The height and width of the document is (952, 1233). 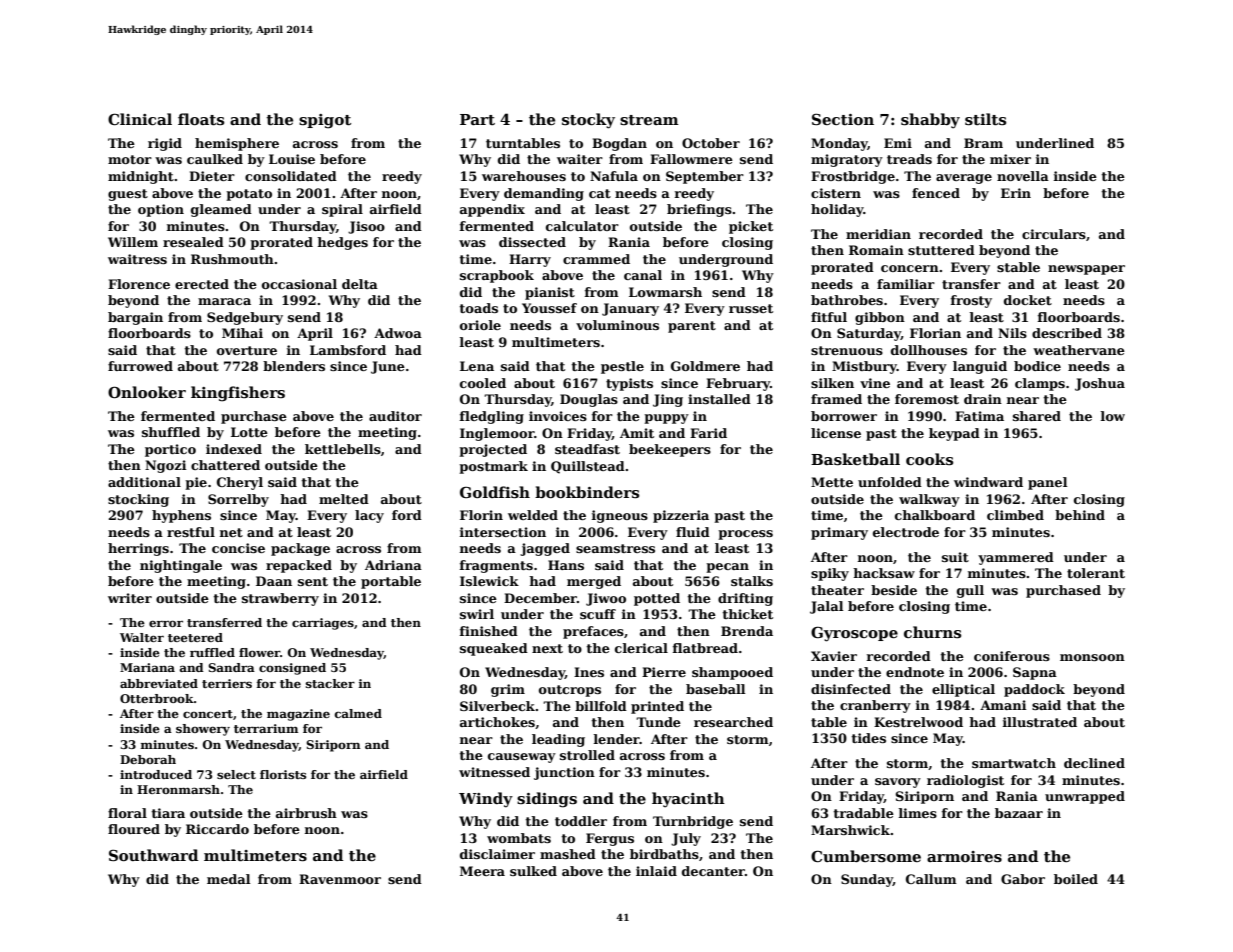 What do you see at coordinates (153, 855) in the document?
I see `Southward` at bounding box center [153, 855].
